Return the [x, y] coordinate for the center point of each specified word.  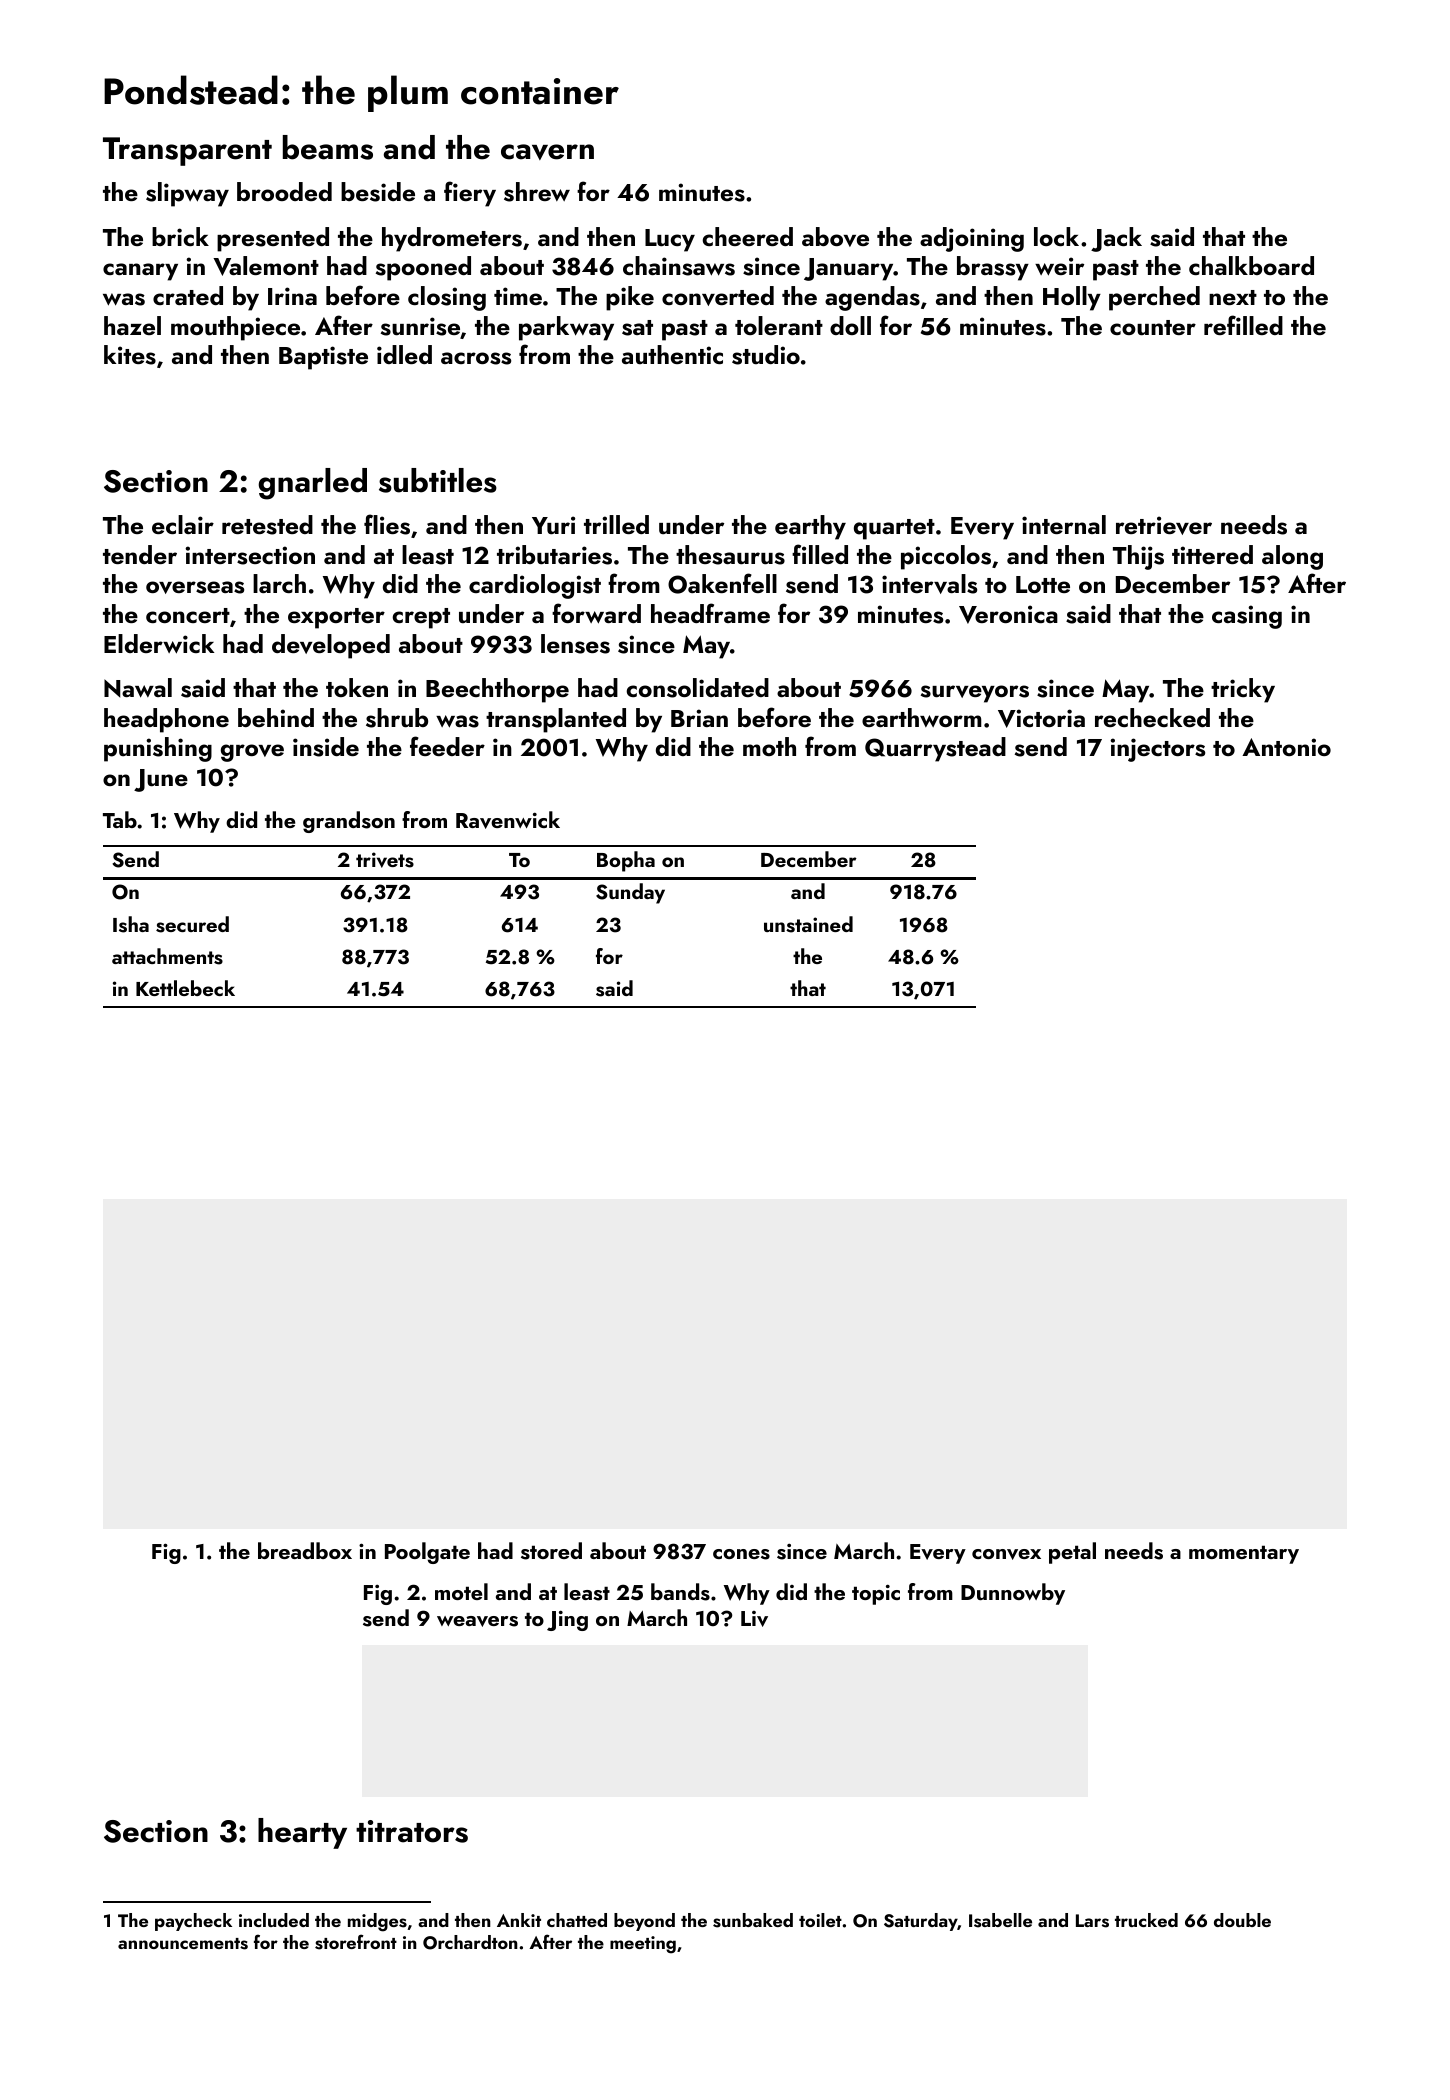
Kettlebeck [185, 988]
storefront [356, 1942]
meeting [643, 1945]
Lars [1092, 1921]
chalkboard [1251, 265]
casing [1247, 617]
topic [876, 1594]
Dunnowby [1013, 1594]
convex [1006, 1554]
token [357, 687]
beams [328, 147]
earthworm [922, 717]
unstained [808, 924]
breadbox [305, 1550]
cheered [747, 236]
